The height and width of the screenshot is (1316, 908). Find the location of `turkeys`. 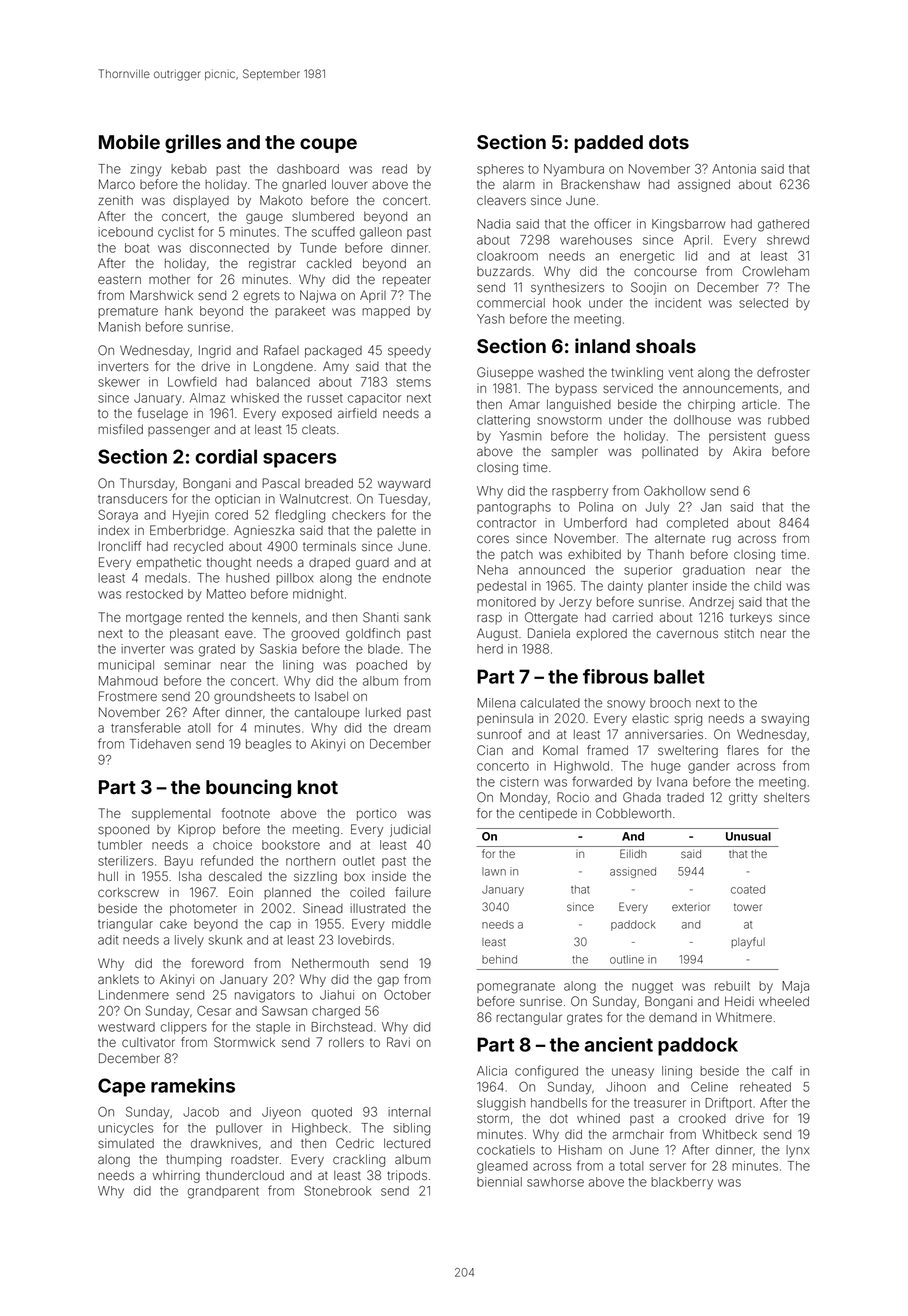

turkeys is located at coordinates (751, 619).
